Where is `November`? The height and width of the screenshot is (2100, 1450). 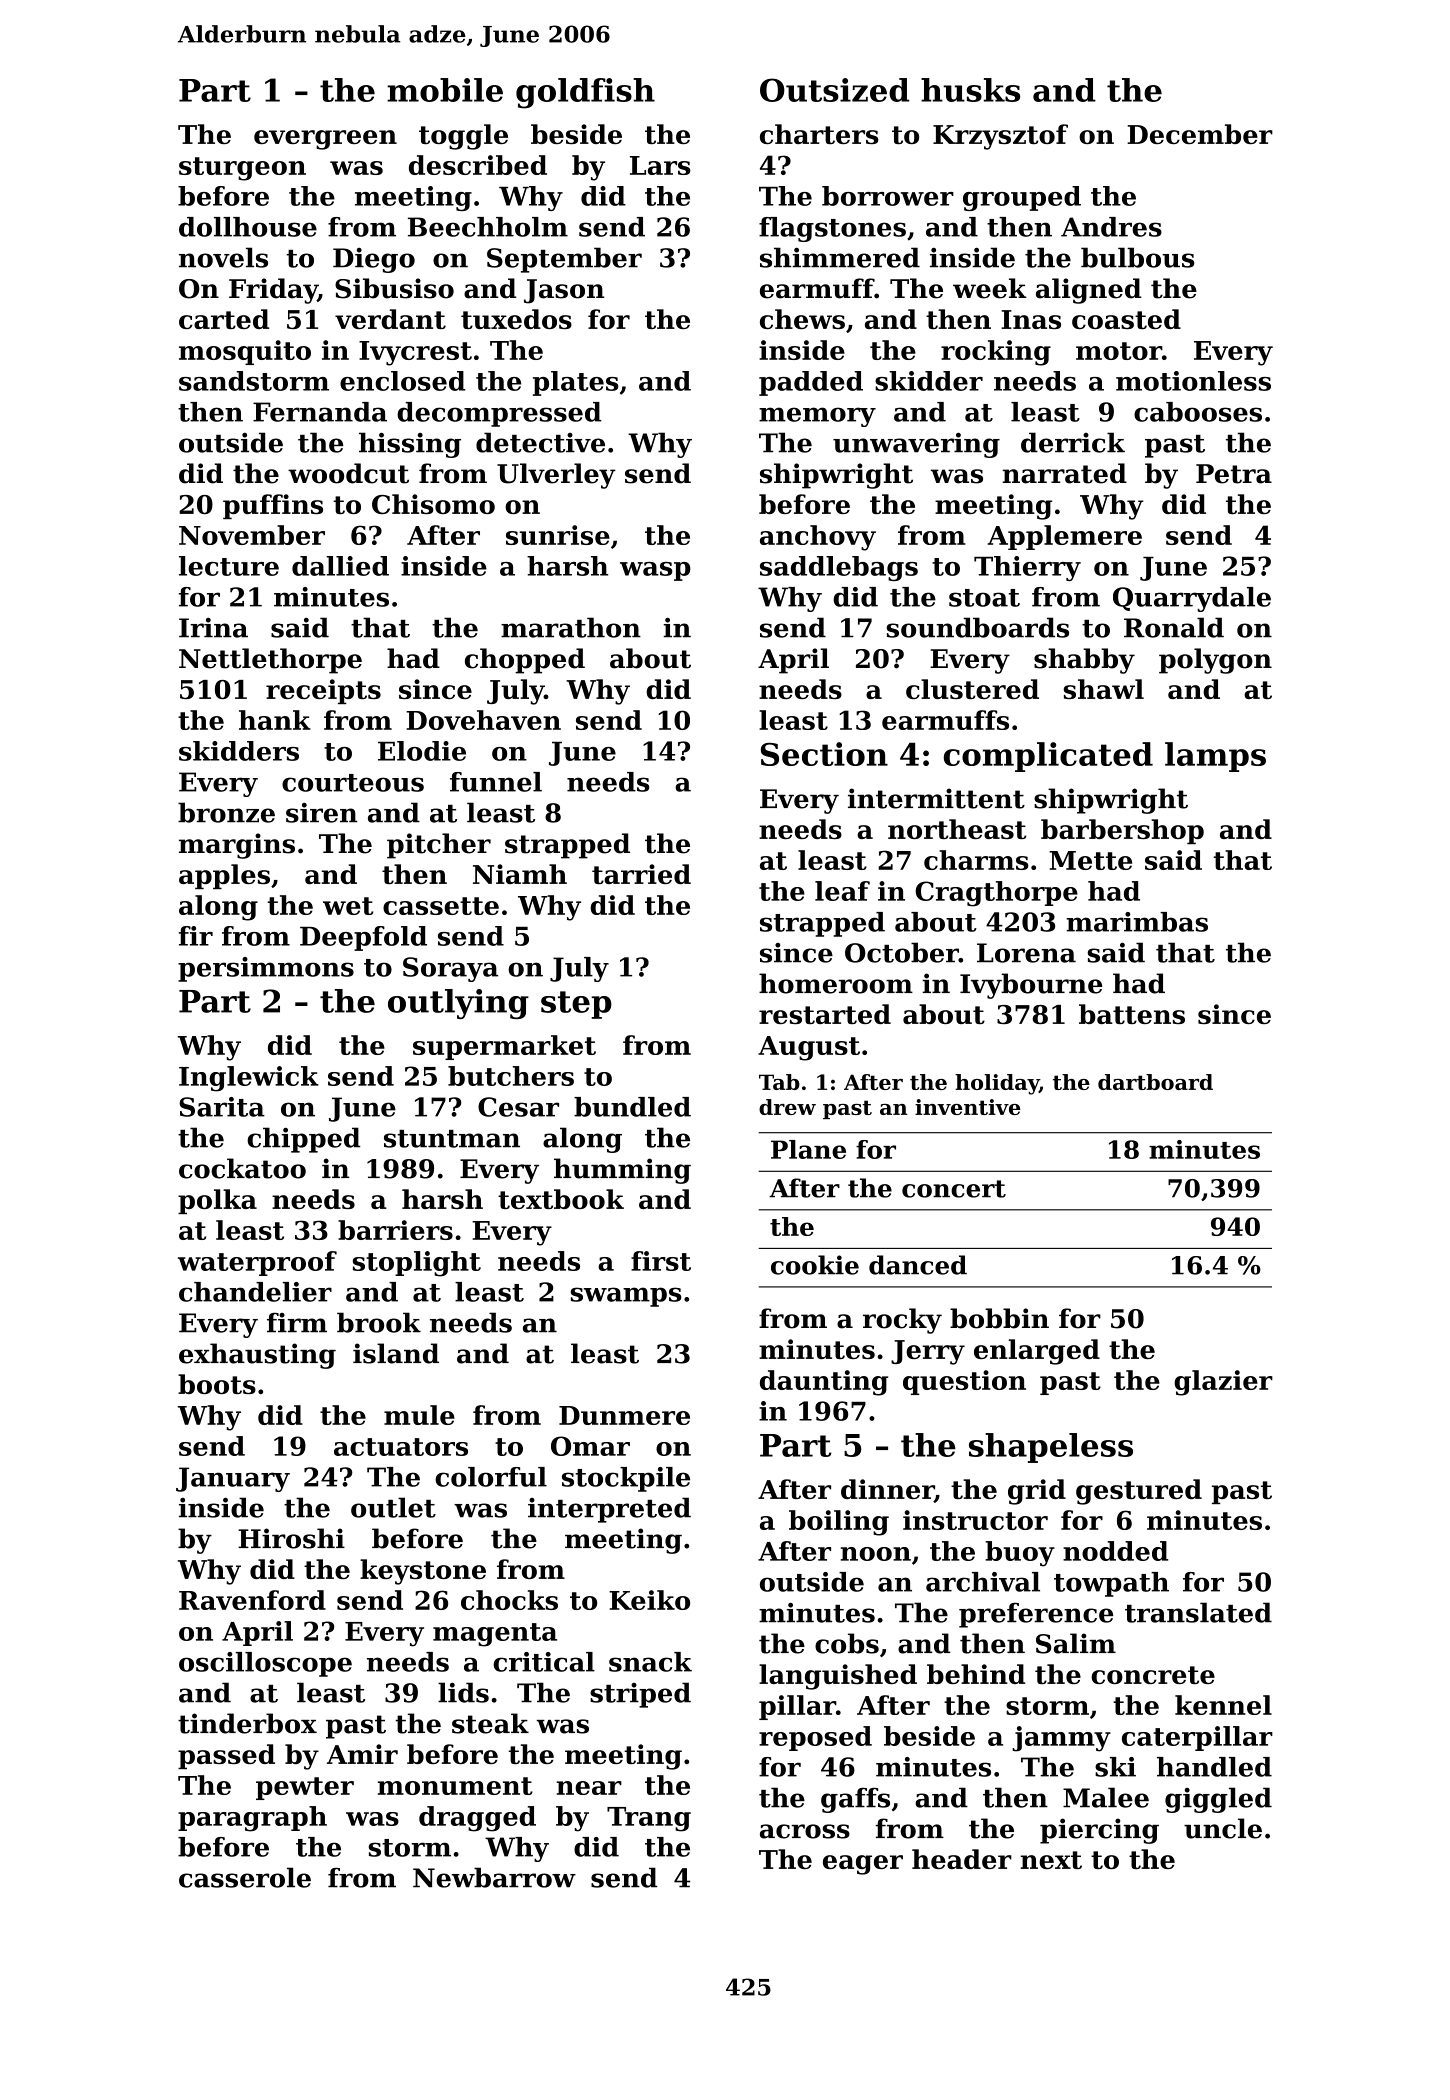 November is located at coordinates (252, 535).
